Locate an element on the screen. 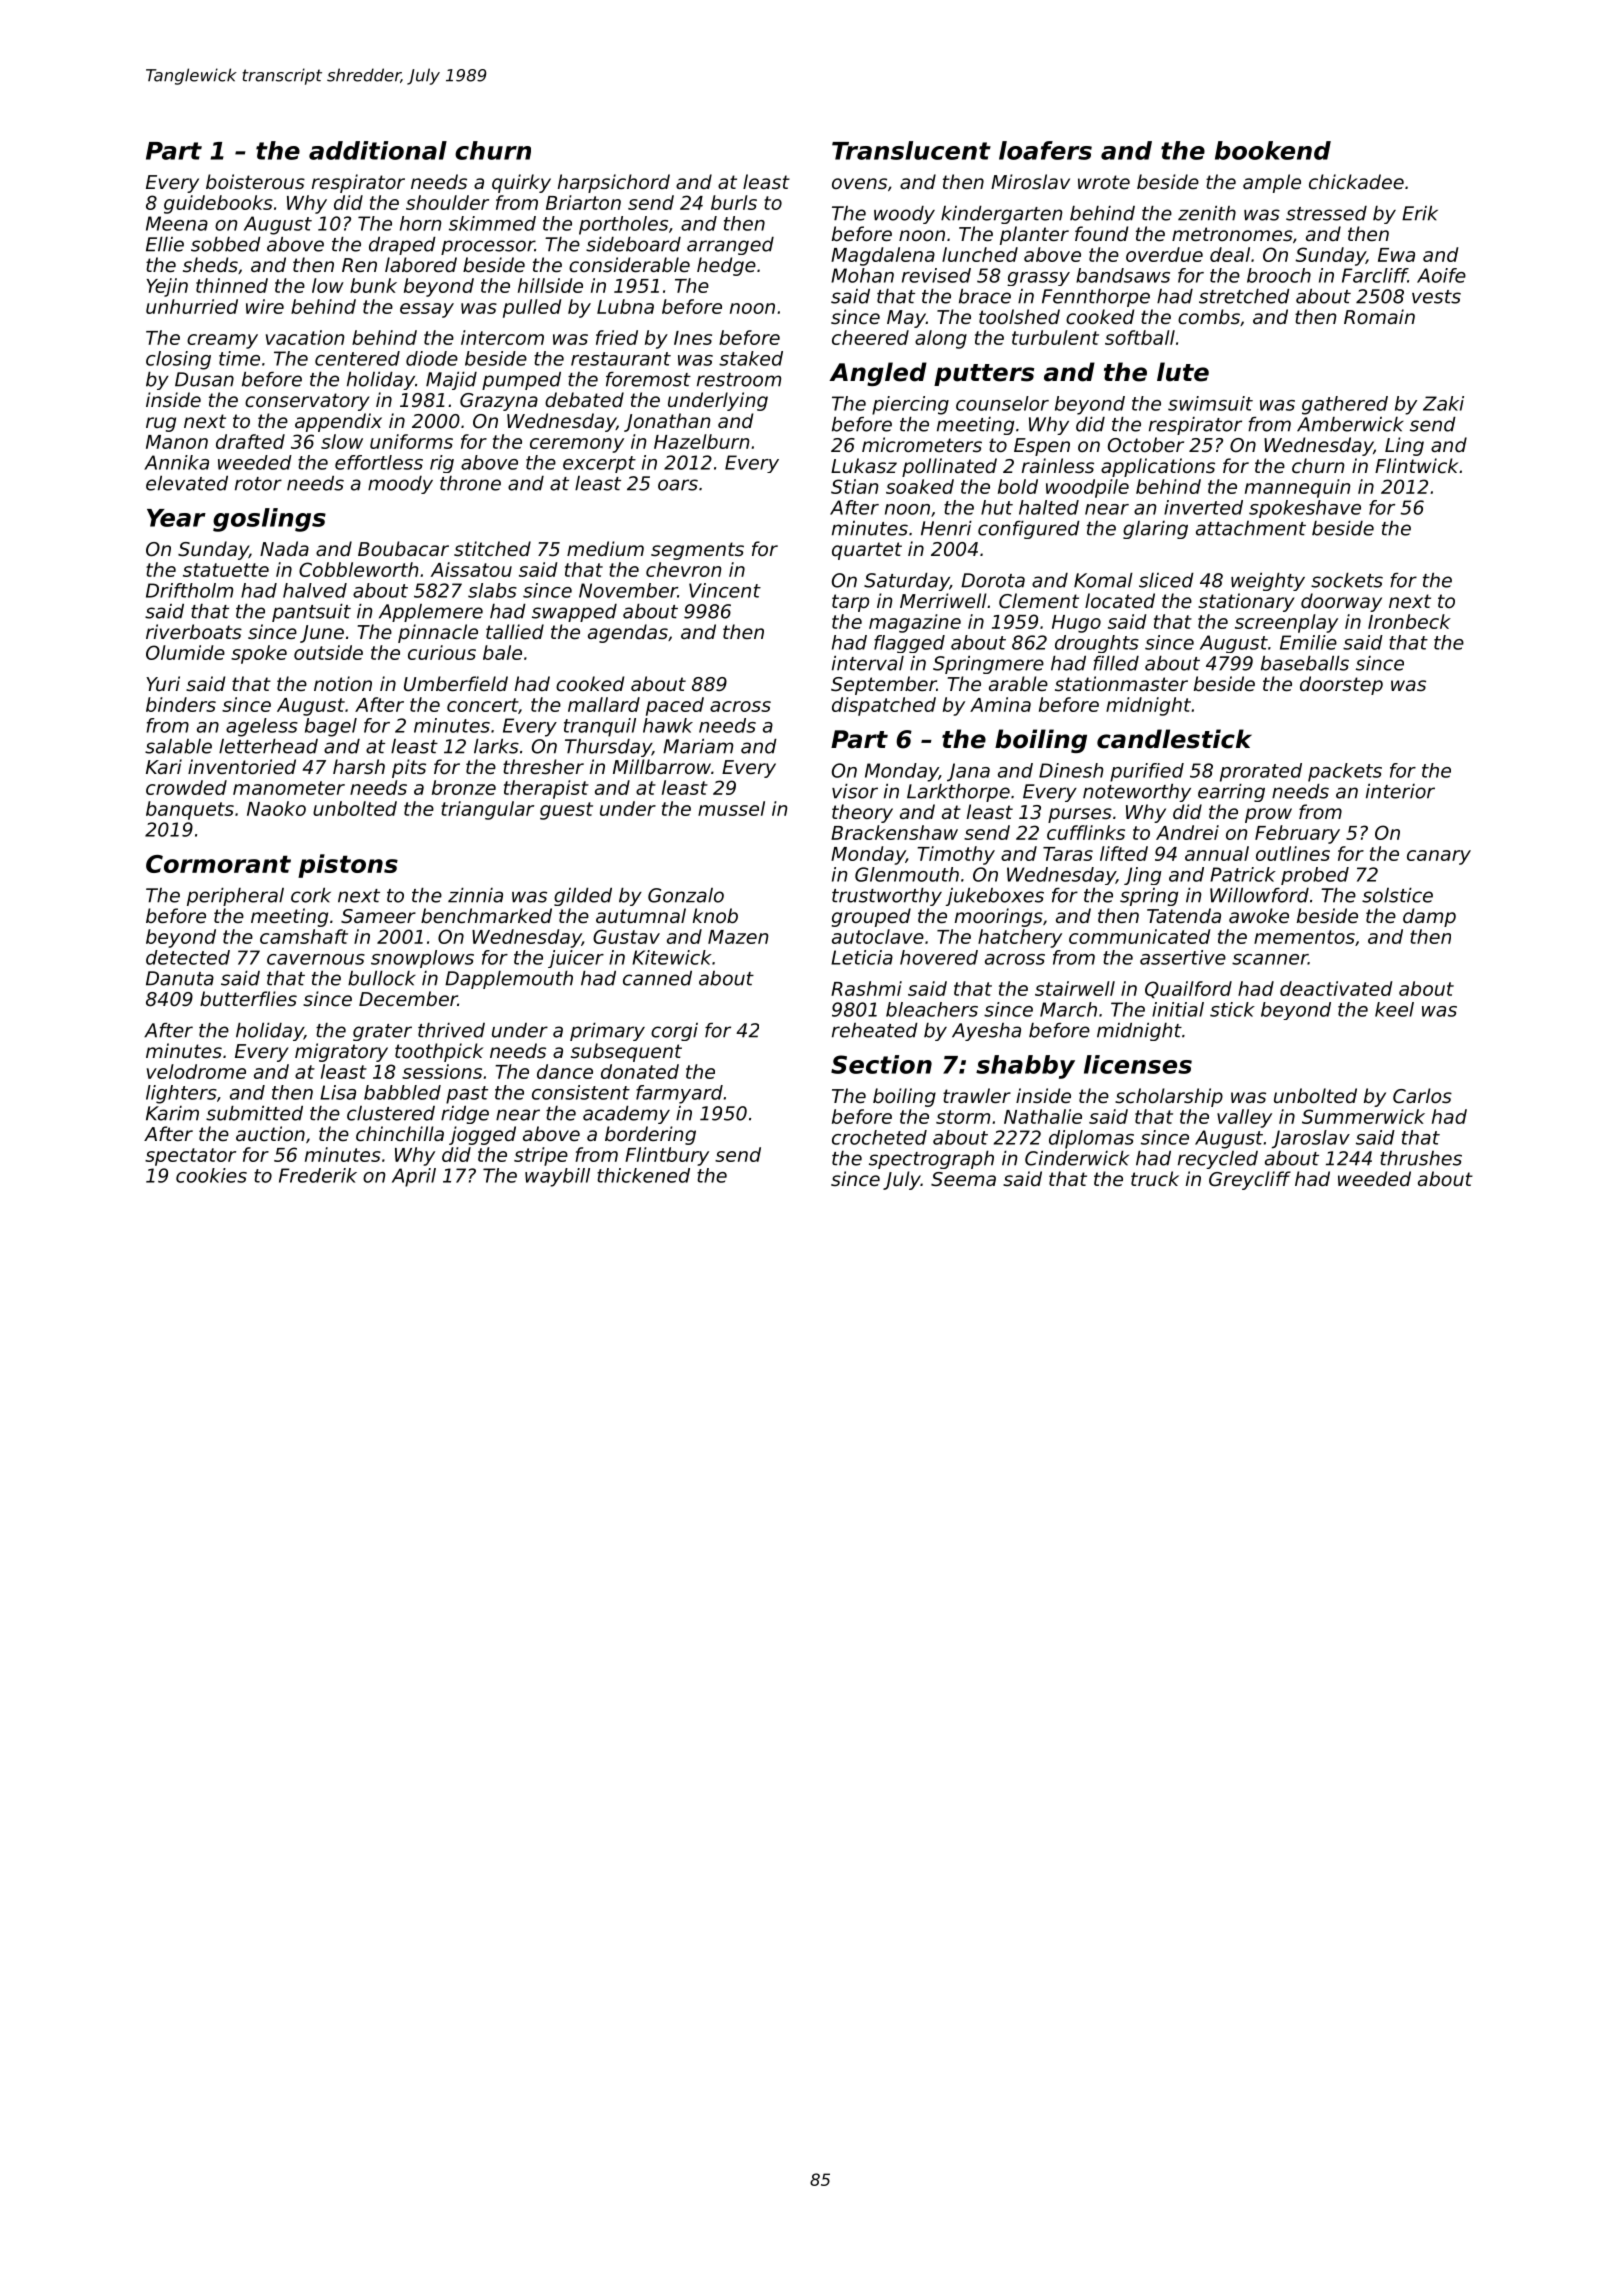  snowplows is located at coordinates (422, 959).
